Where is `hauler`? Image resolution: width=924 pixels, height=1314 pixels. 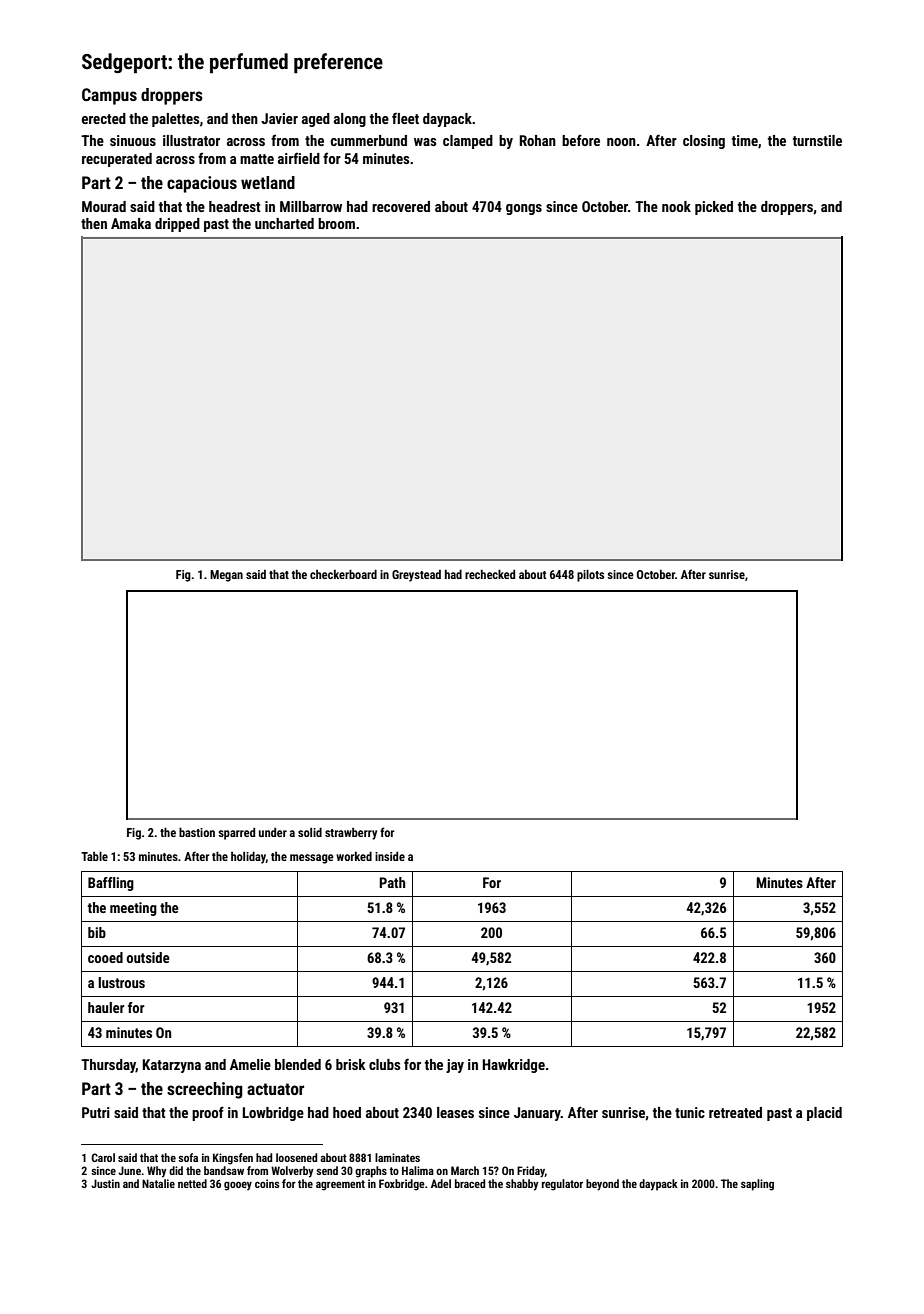
hauler is located at coordinates (106, 1007).
